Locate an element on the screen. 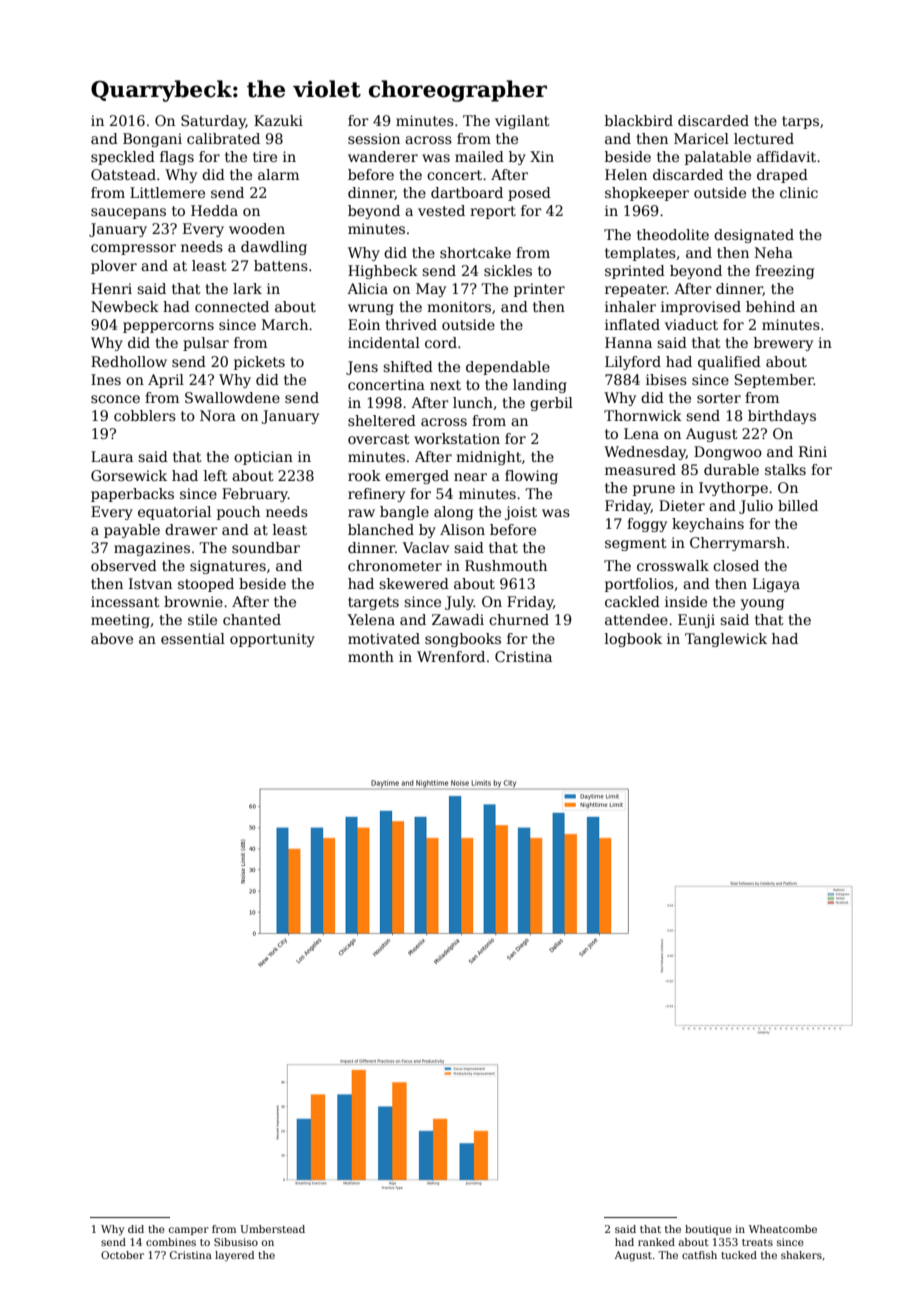 The height and width of the screenshot is (1308, 924). month is located at coordinates (371, 656).
